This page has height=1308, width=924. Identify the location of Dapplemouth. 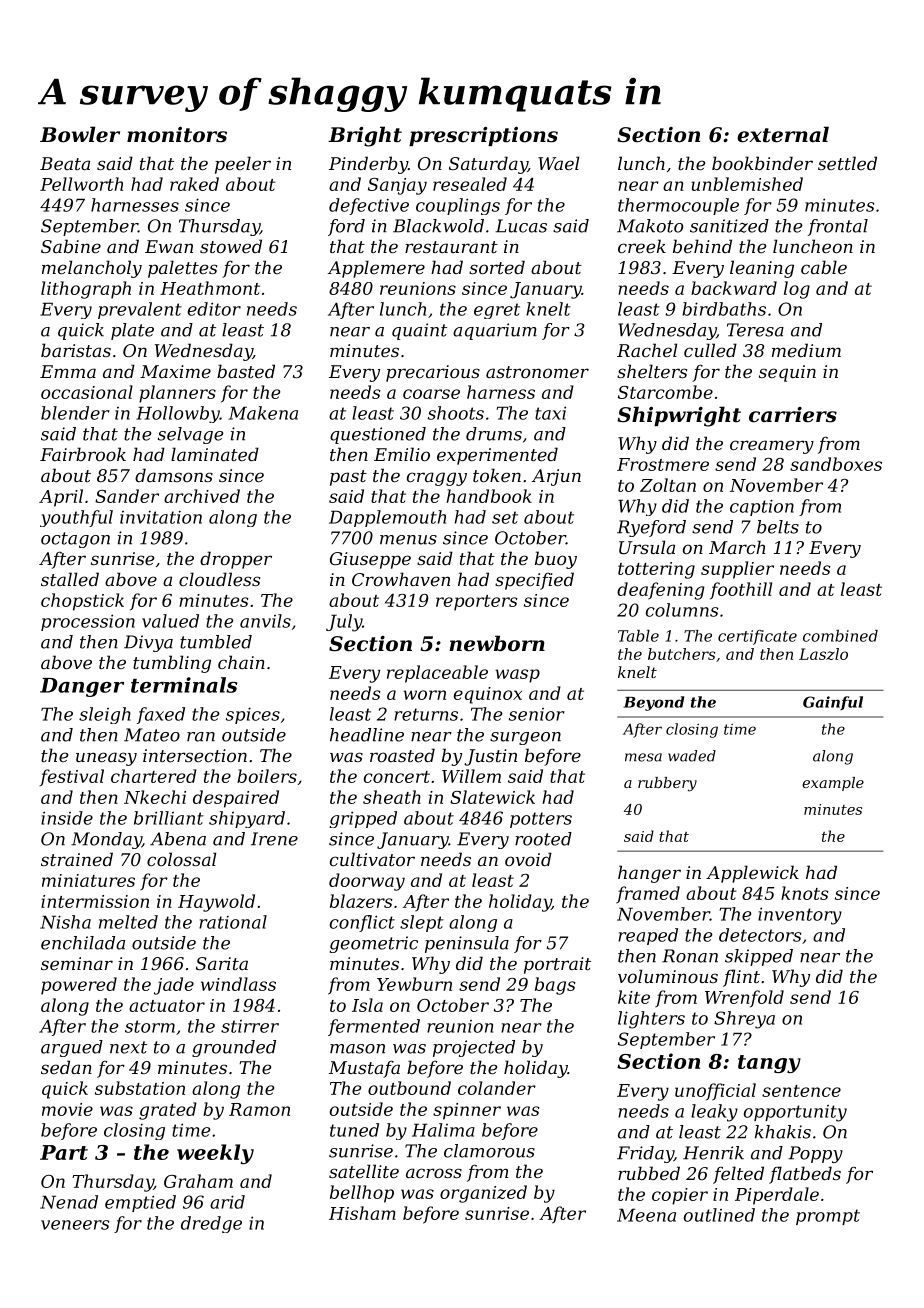
(387, 518).
